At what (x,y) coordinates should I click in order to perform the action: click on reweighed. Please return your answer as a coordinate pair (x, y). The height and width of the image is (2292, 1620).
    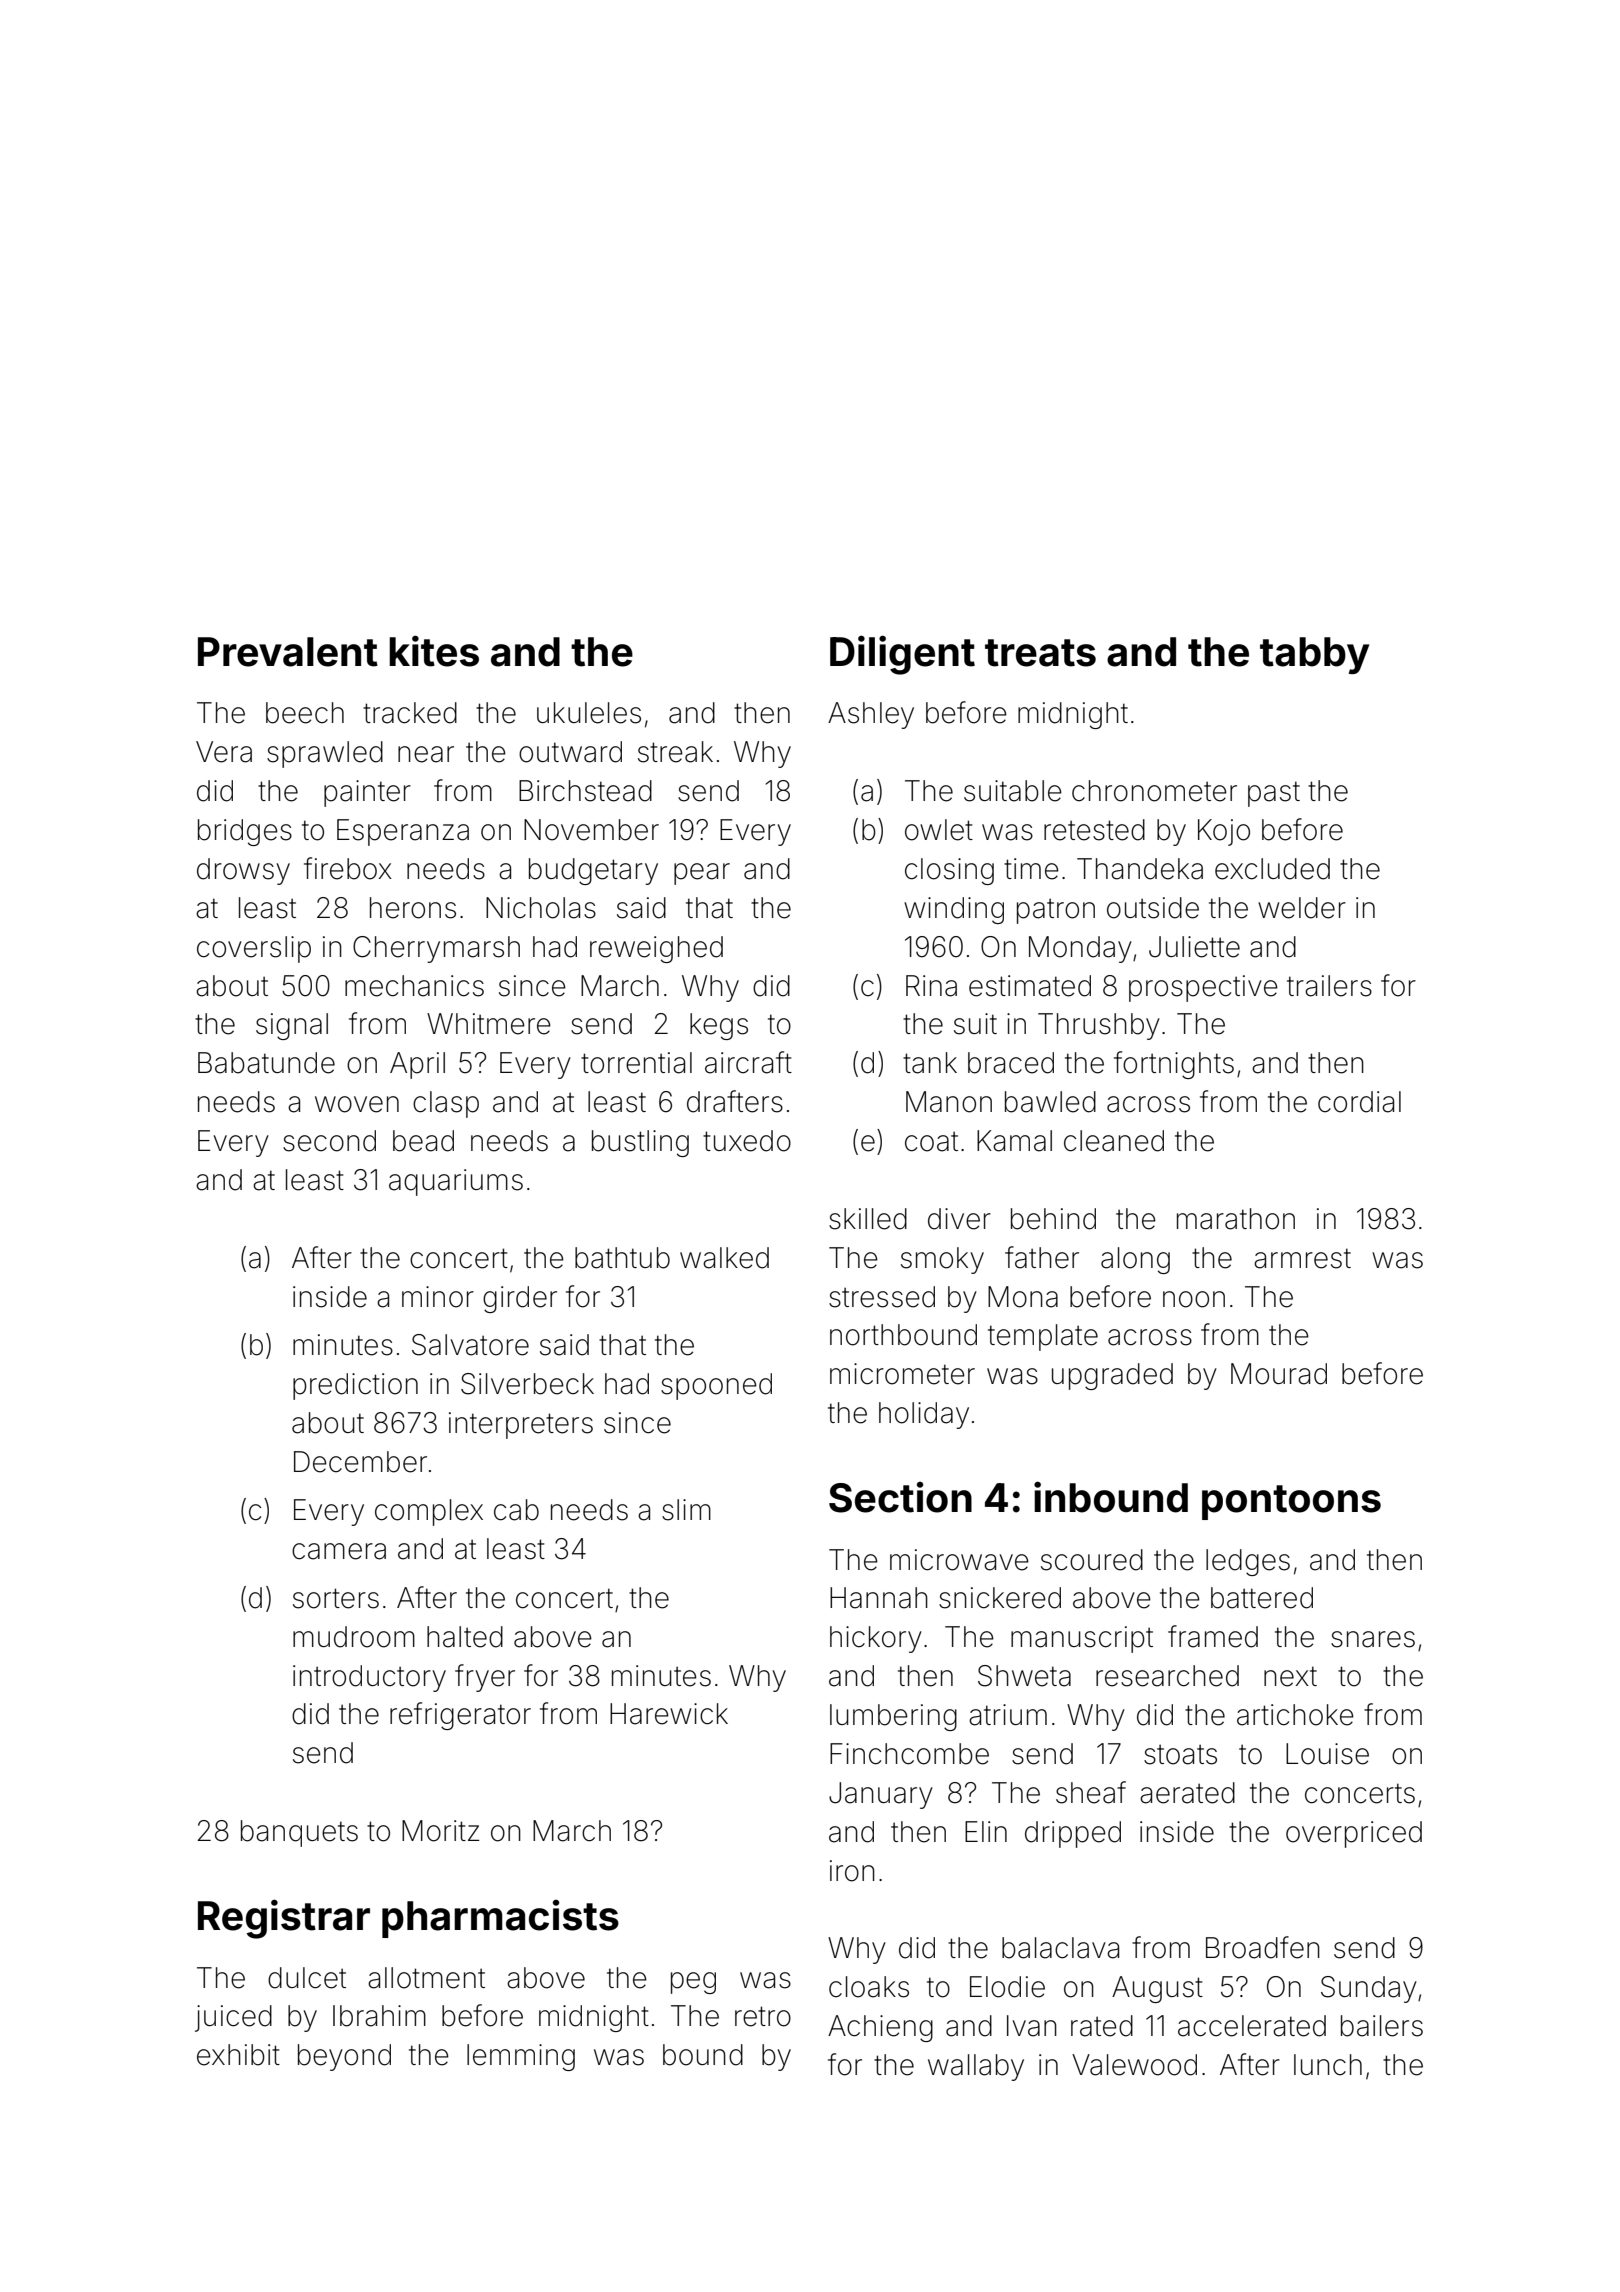
    Looking at the image, I should click on (656, 949).
